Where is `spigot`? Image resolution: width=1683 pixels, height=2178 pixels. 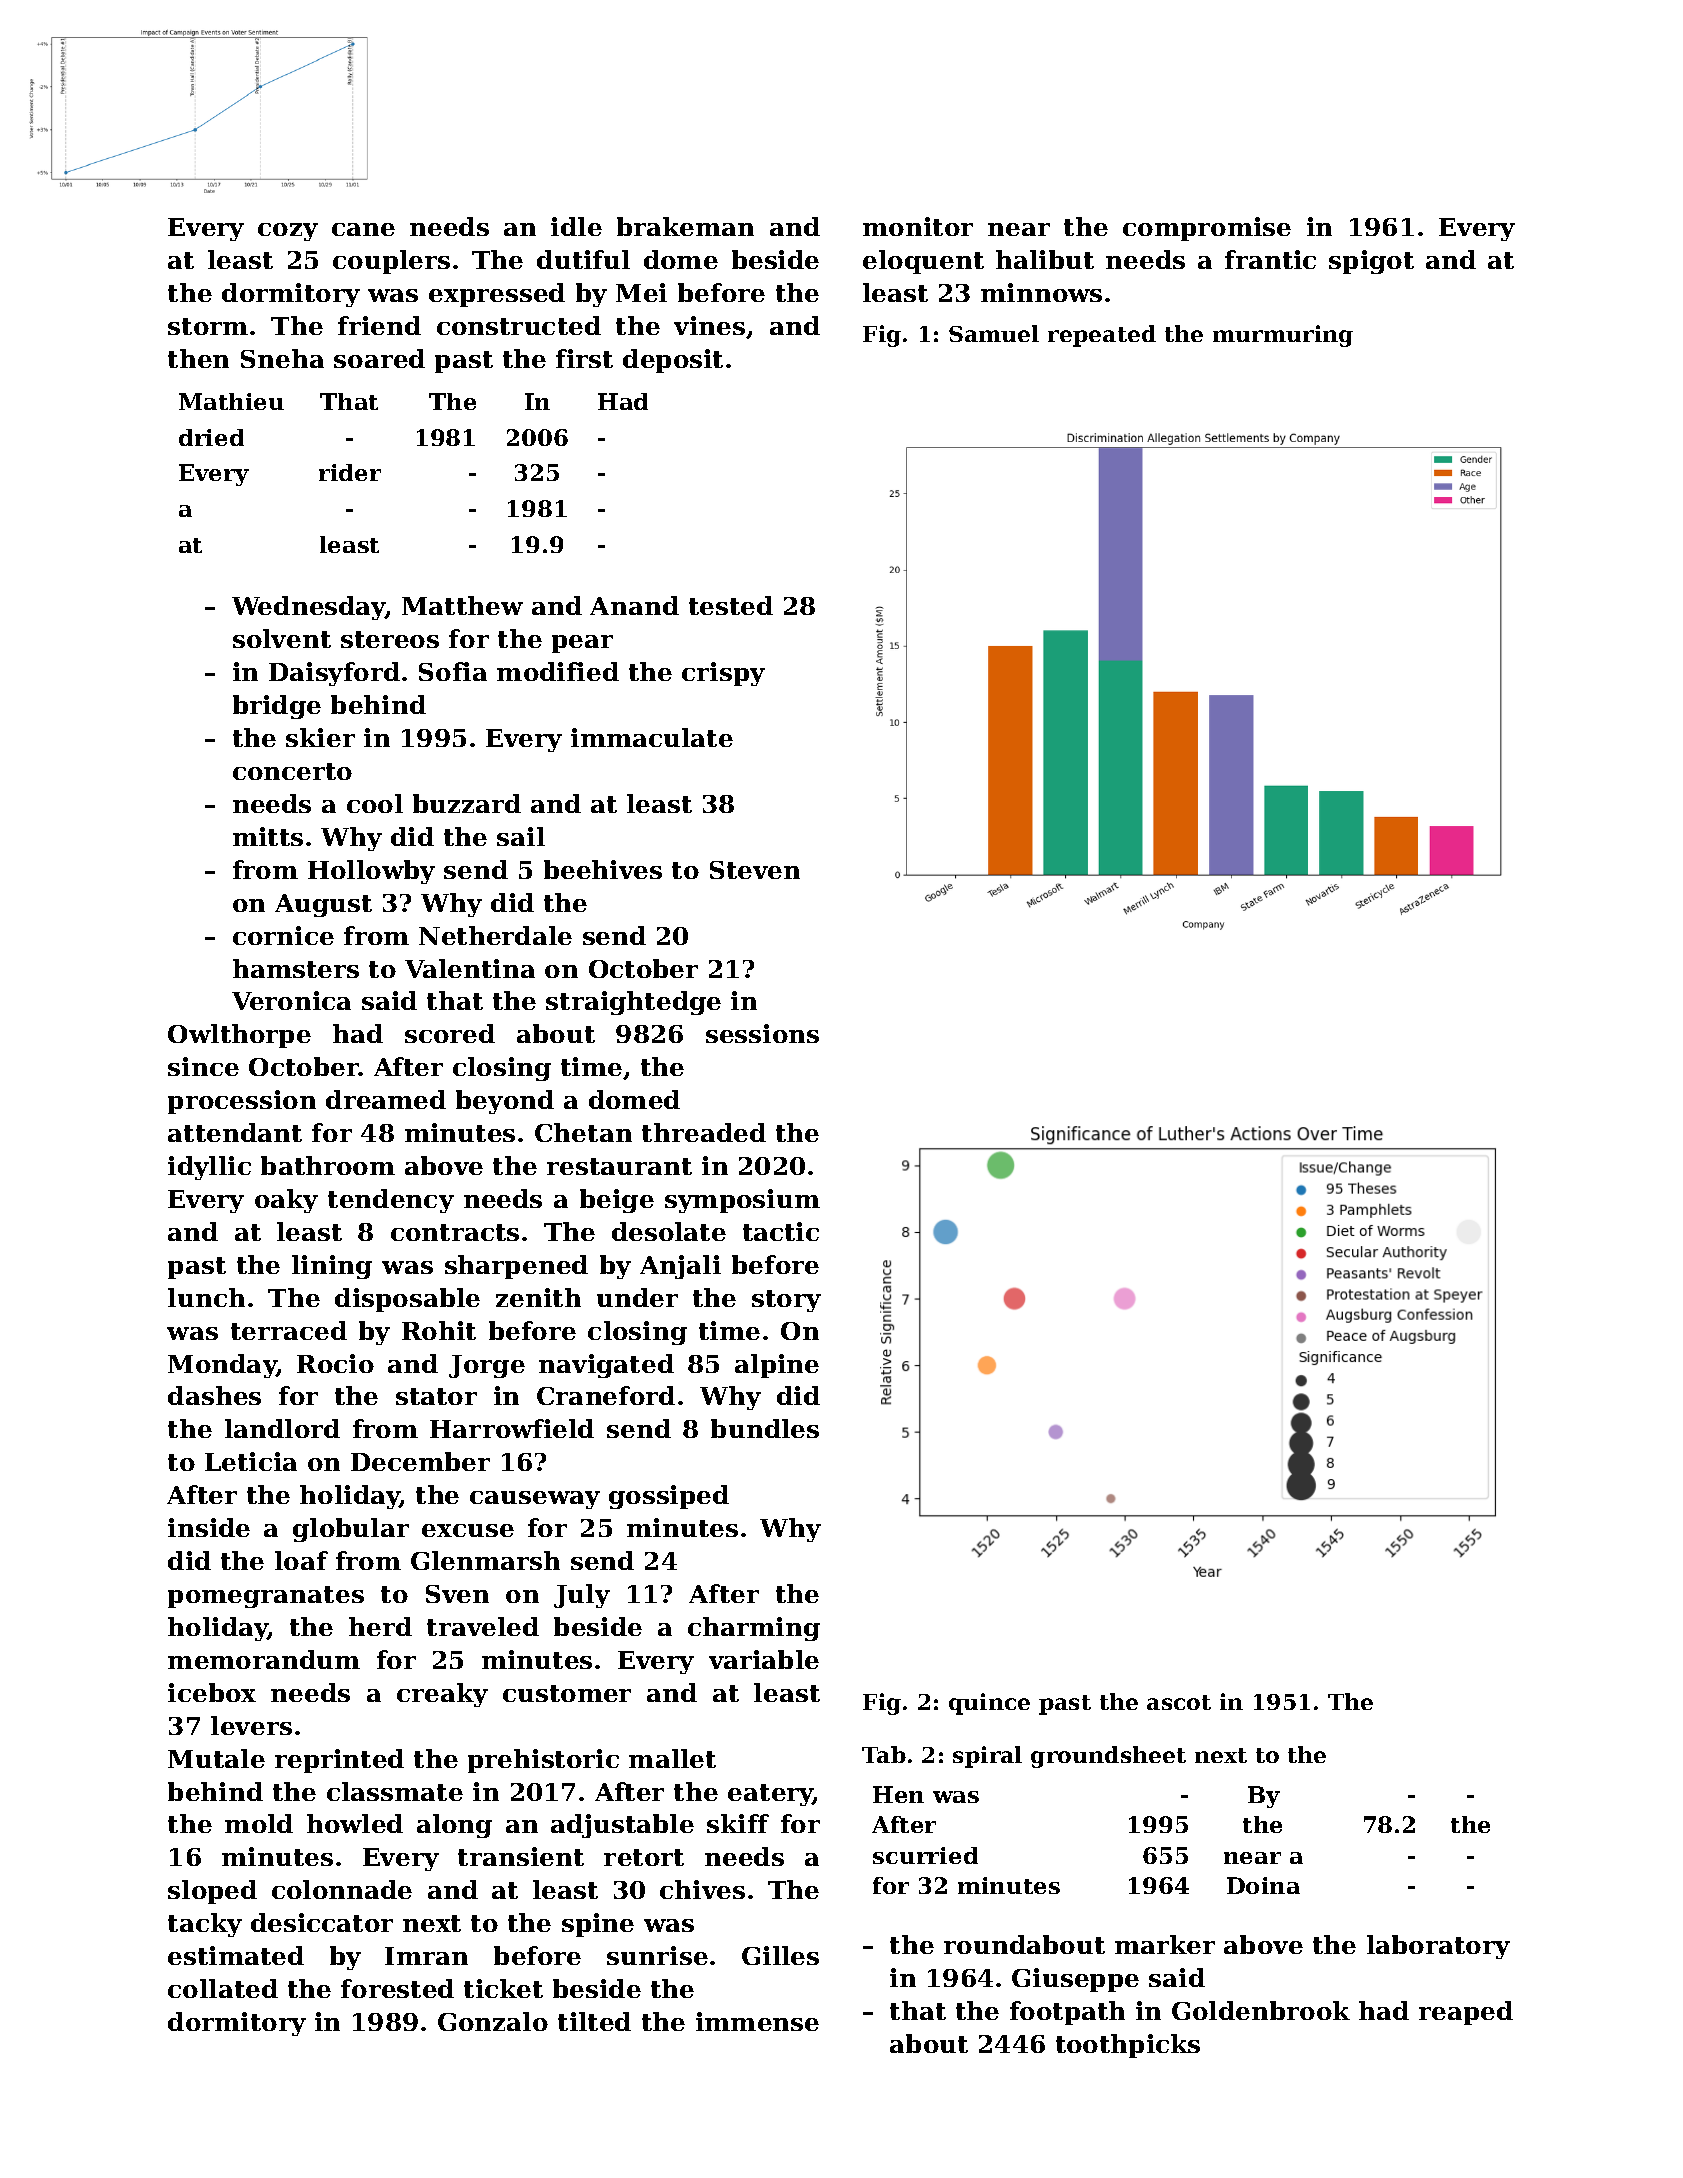 spigot is located at coordinates (1371, 262).
